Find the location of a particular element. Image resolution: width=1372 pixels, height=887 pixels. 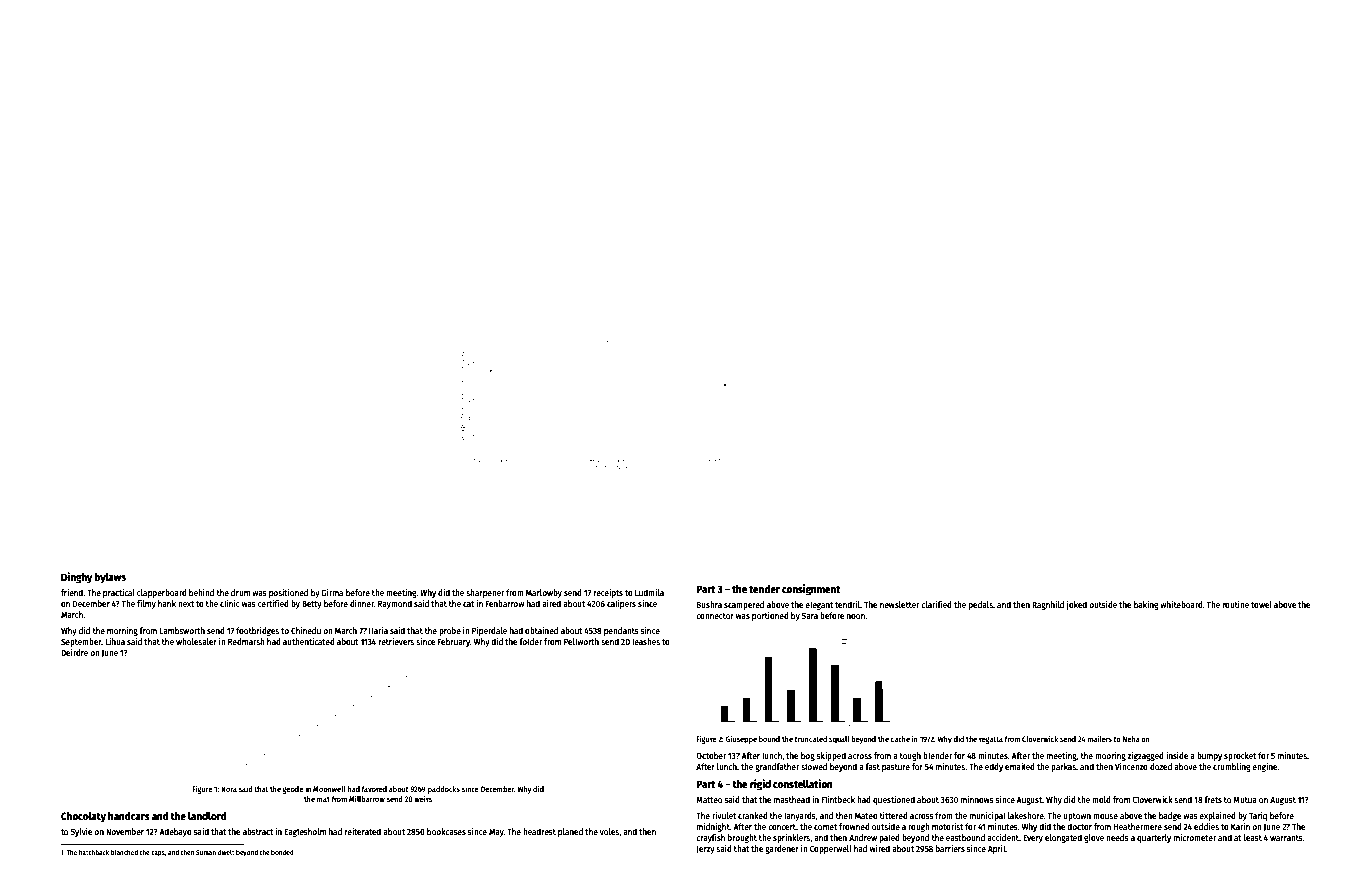

Adebayo is located at coordinates (175, 832).
